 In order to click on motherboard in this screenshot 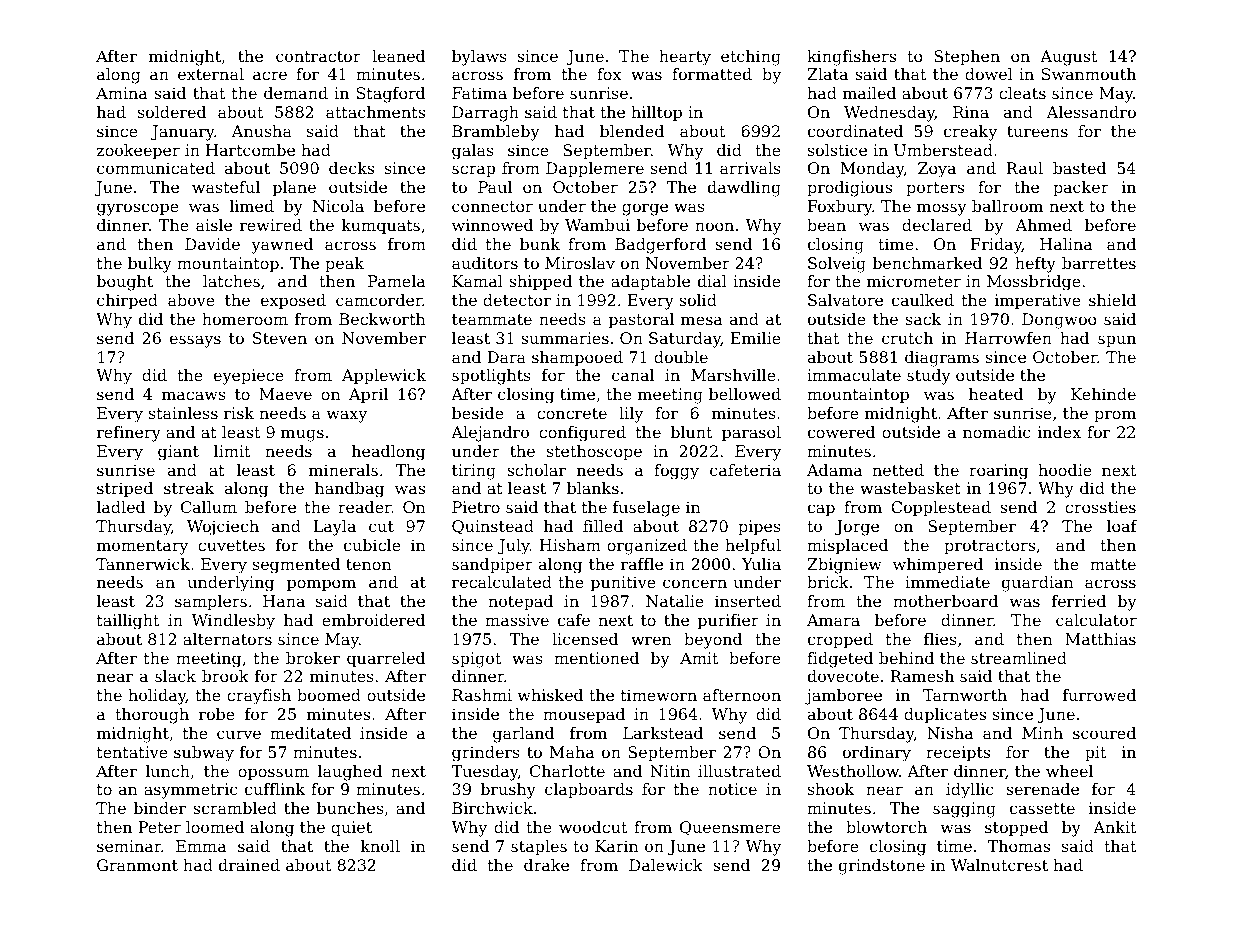, I will do `click(945, 601)`.
